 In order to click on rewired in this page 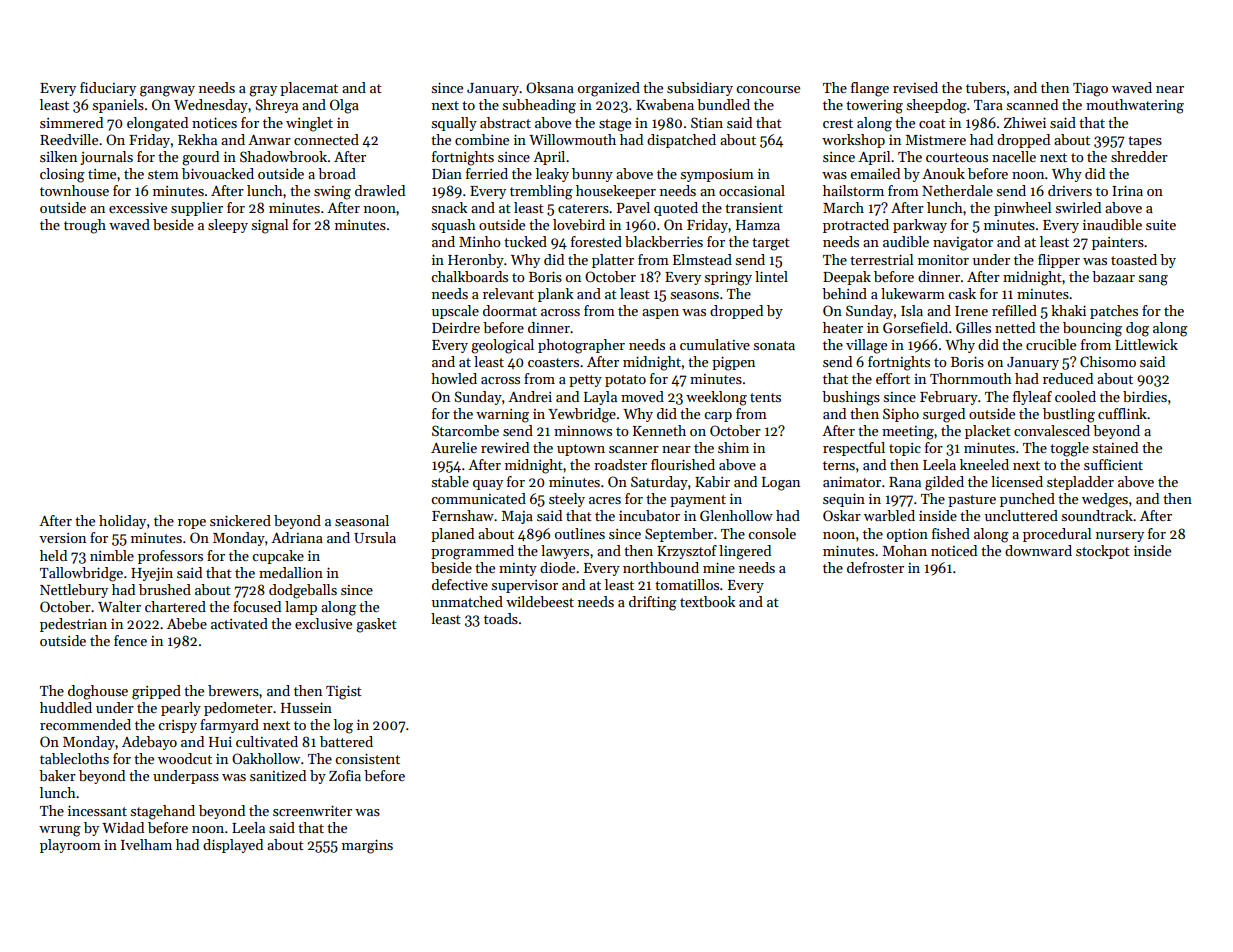, I will do `click(505, 447)`.
